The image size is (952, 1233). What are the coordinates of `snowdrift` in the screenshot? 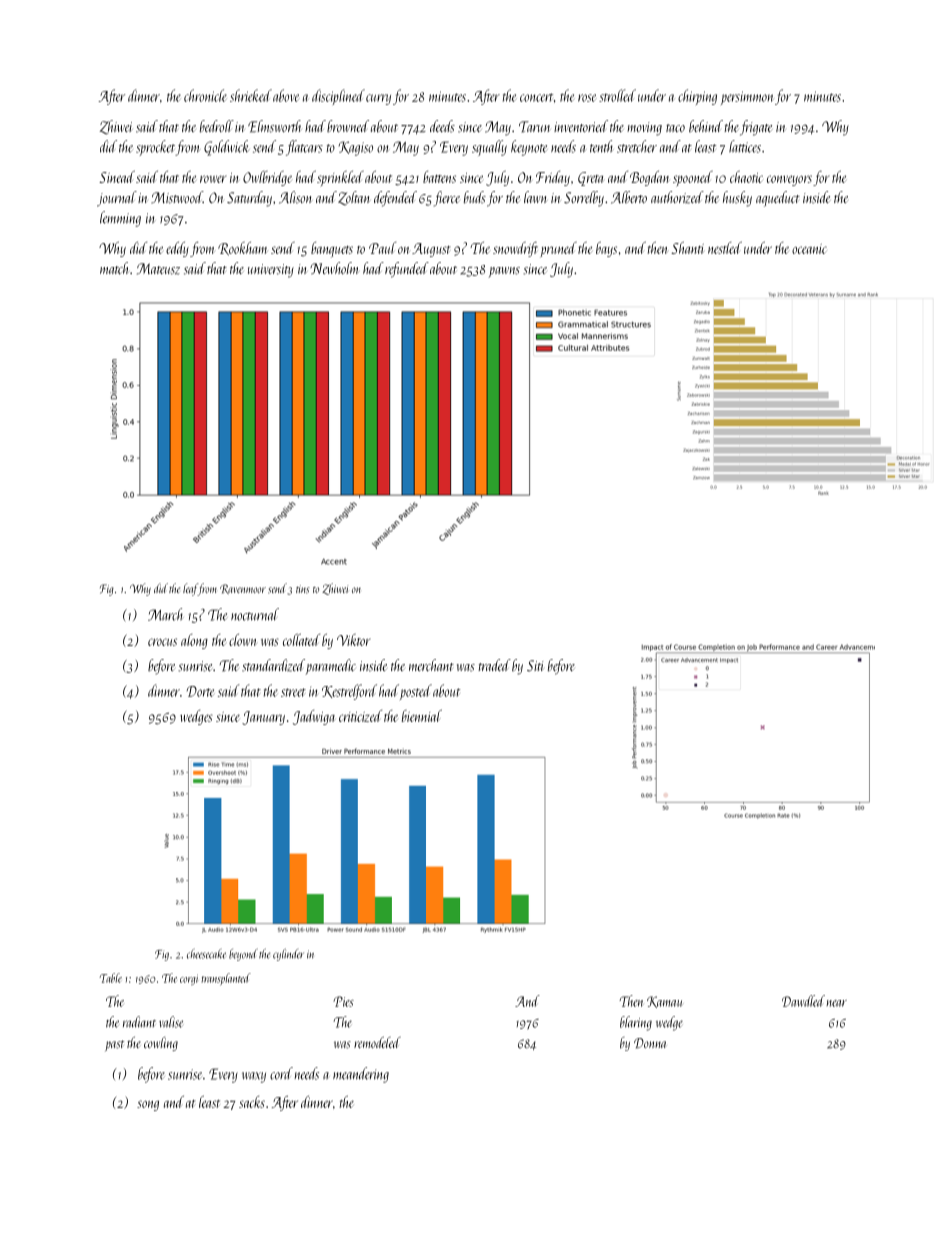 It's located at (515, 249).
